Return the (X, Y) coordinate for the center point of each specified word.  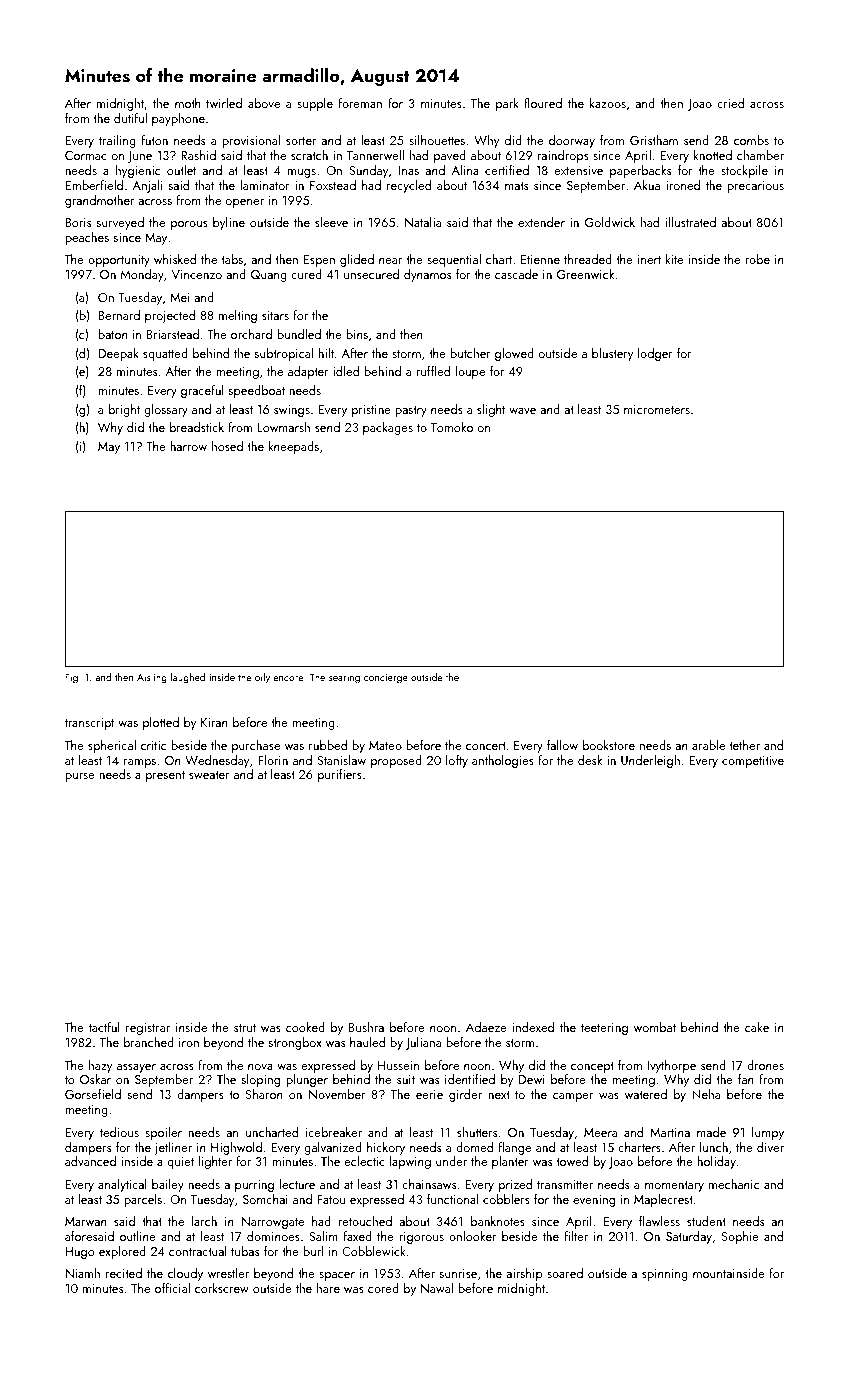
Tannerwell (375, 155)
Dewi (532, 1079)
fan (746, 1079)
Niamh (83, 1273)
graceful (202, 391)
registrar (148, 1029)
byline (229, 223)
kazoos (608, 103)
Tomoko (452, 427)
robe (757, 259)
